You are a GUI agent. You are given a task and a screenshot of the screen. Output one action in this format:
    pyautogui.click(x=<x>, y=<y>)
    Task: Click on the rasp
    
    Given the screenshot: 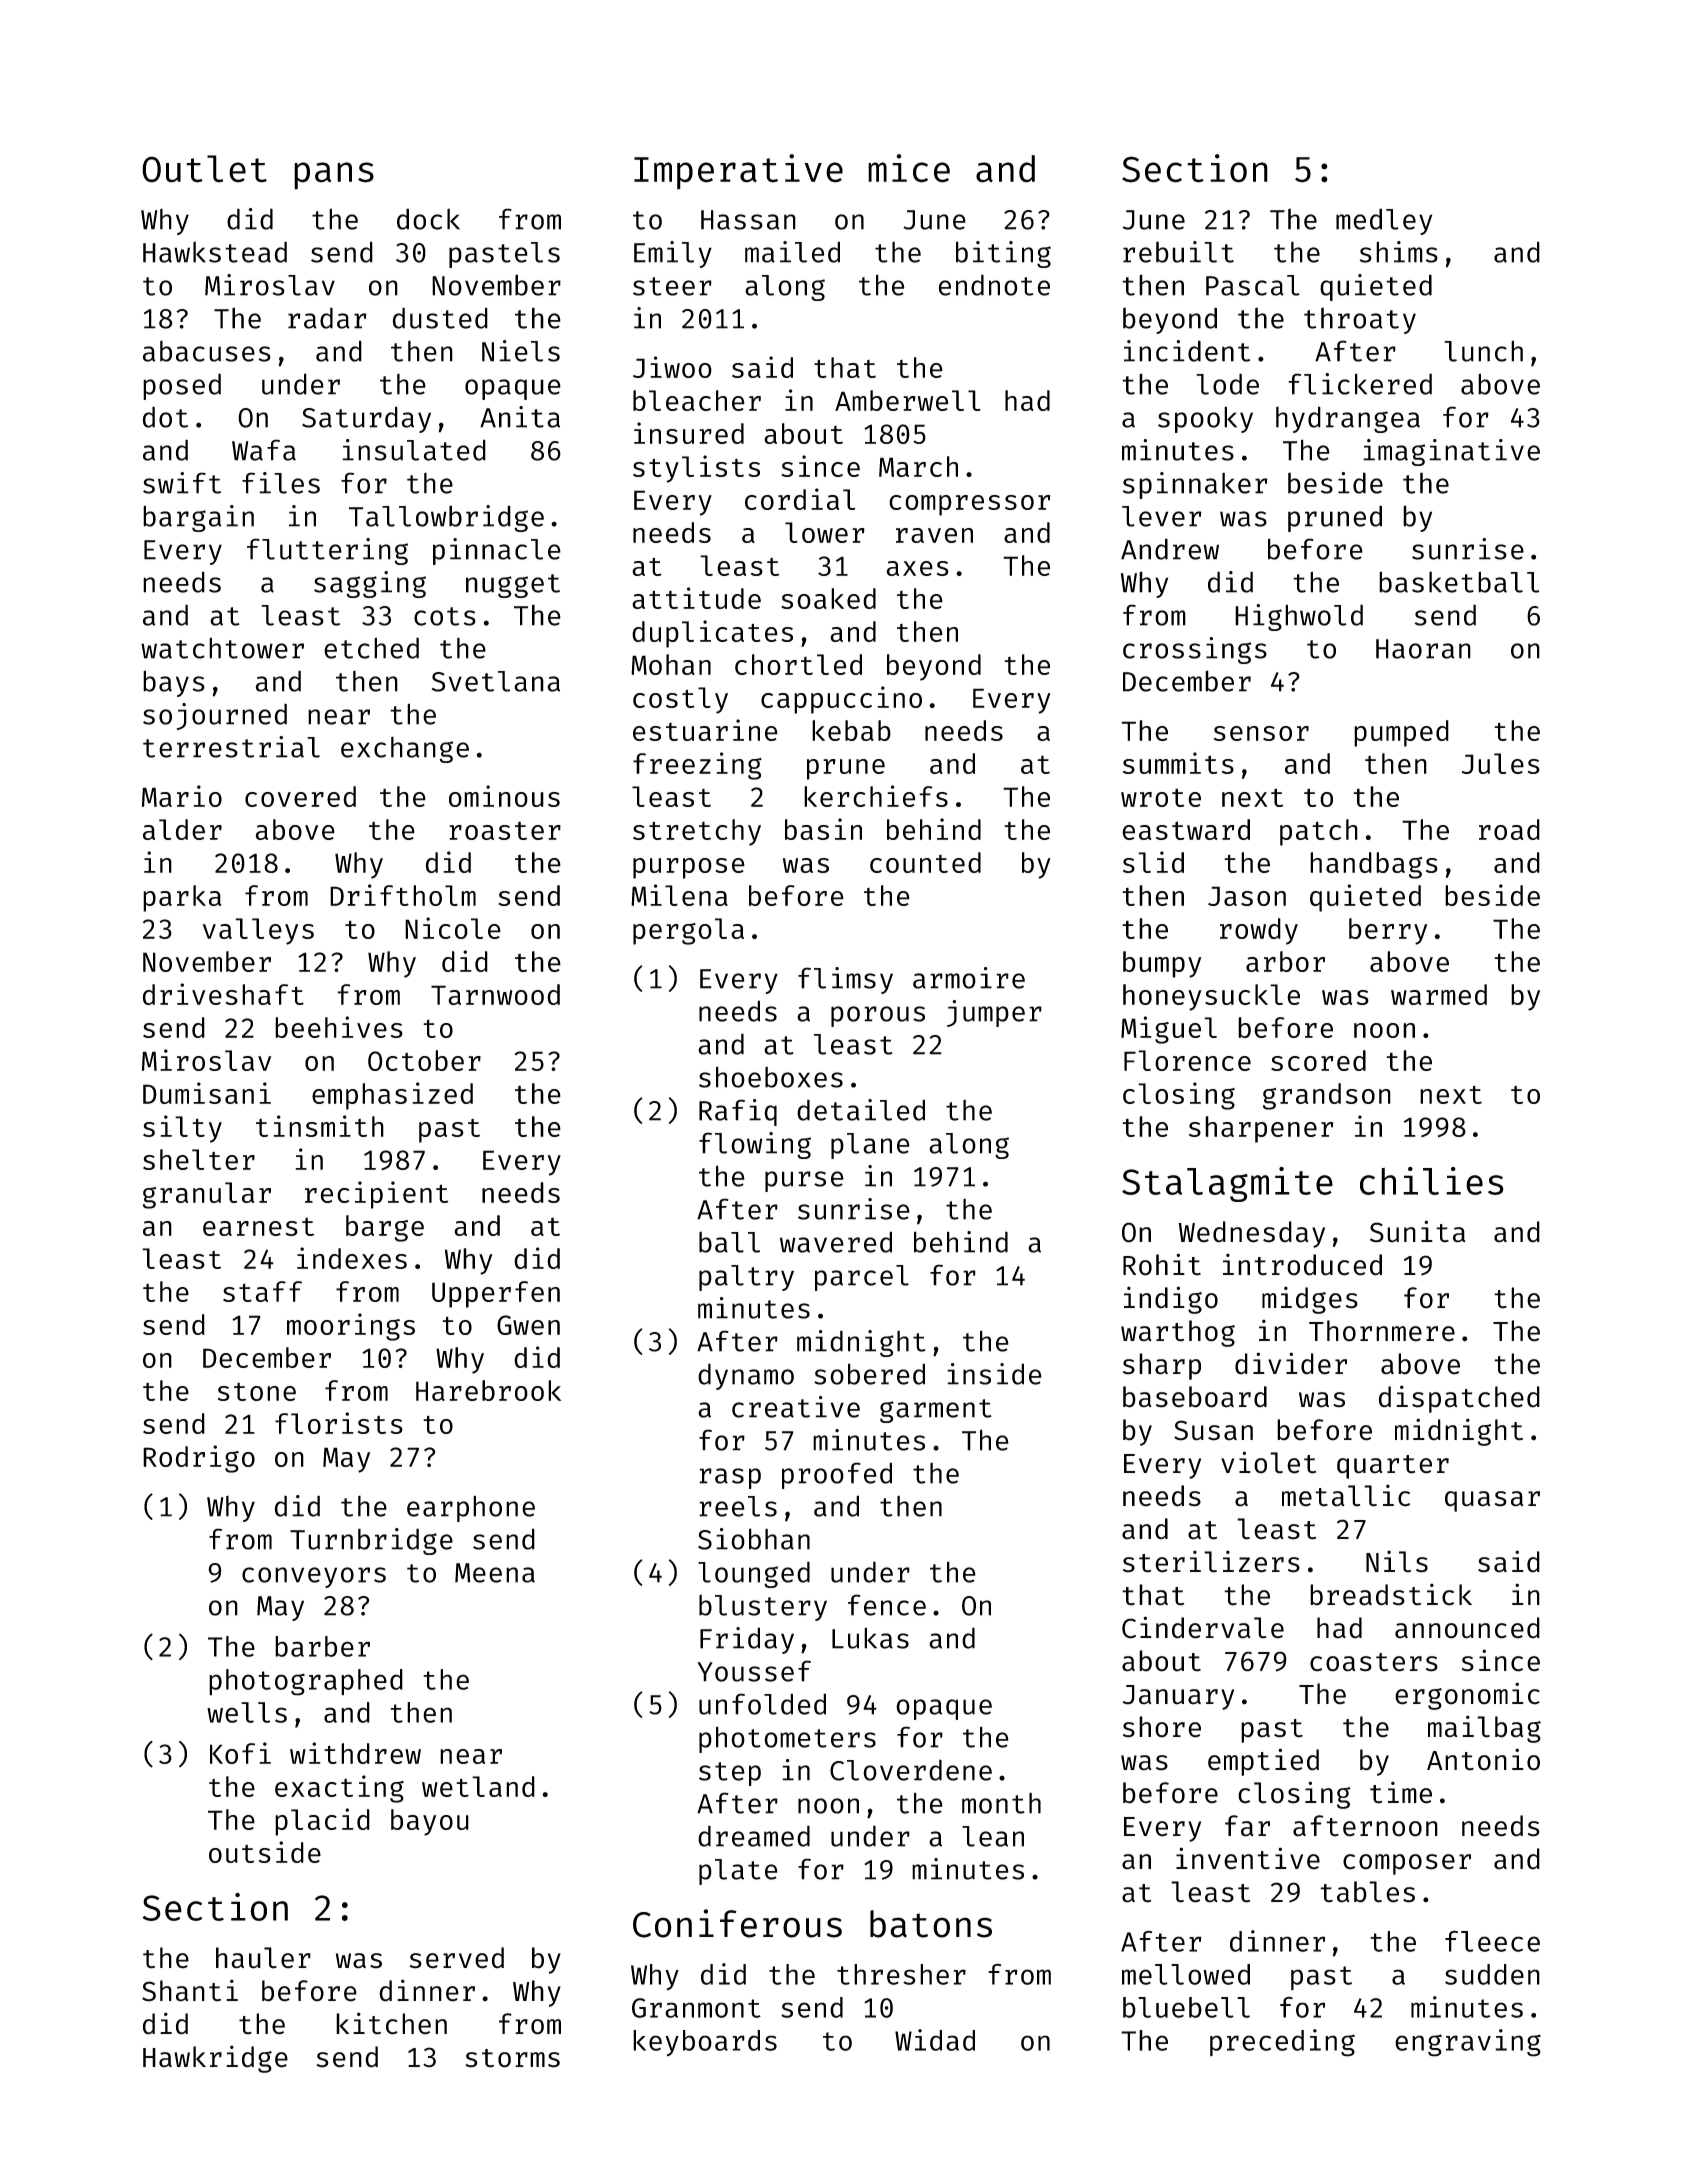 What is the action you would take?
    pyautogui.click(x=730, y=1478)
